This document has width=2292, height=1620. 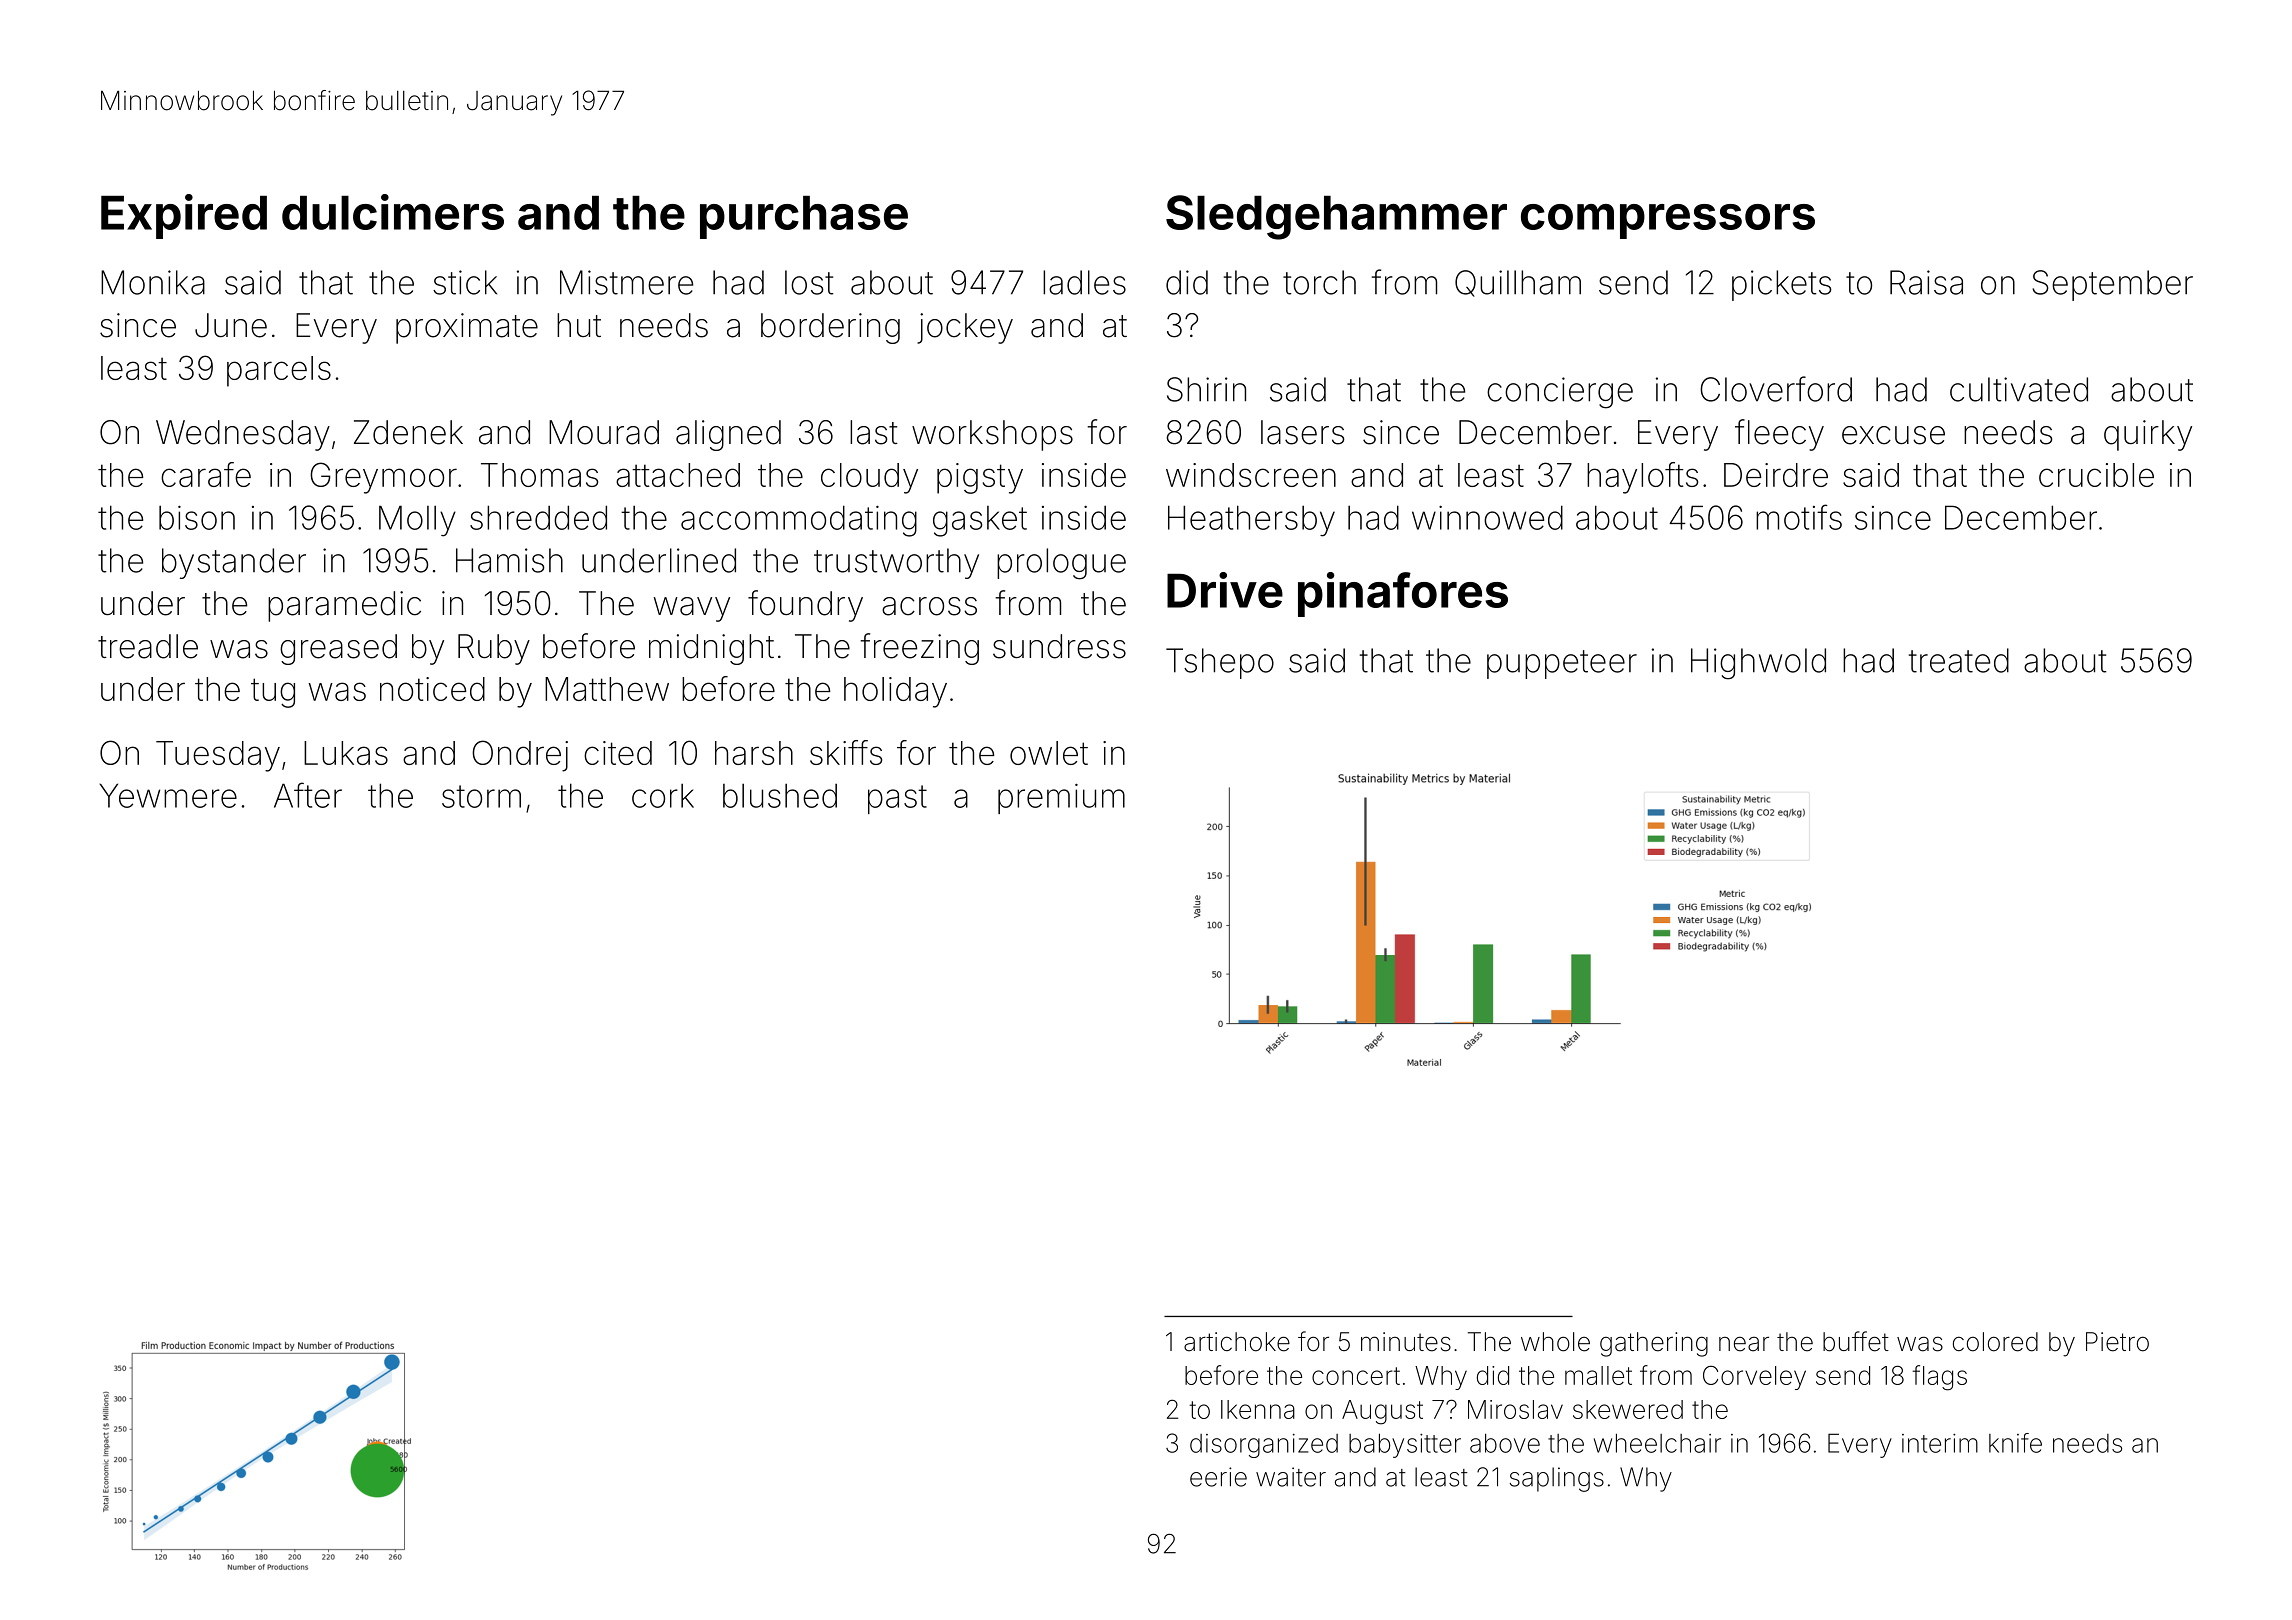 What do you see at coordinates (1959, 660) in the document?
I see `treated` at bounding box center [1959, 660].
